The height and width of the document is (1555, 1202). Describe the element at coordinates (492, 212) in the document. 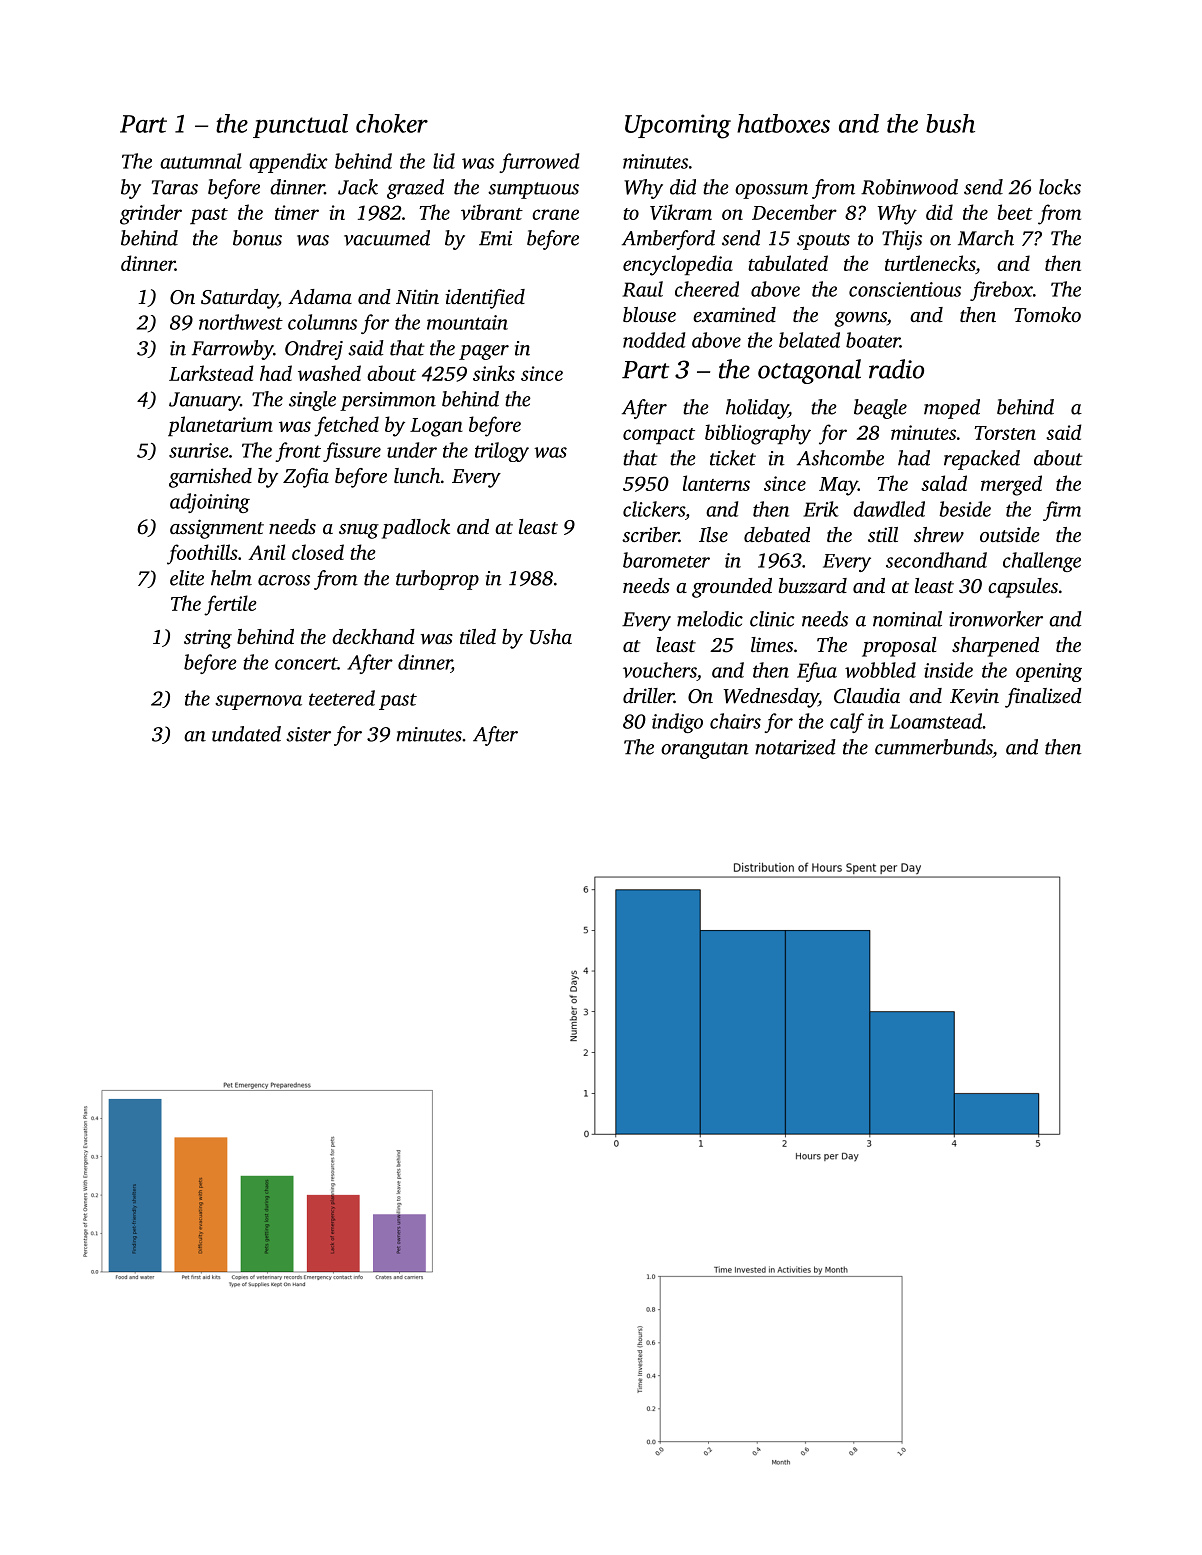

I see `vibrant` at that location.
